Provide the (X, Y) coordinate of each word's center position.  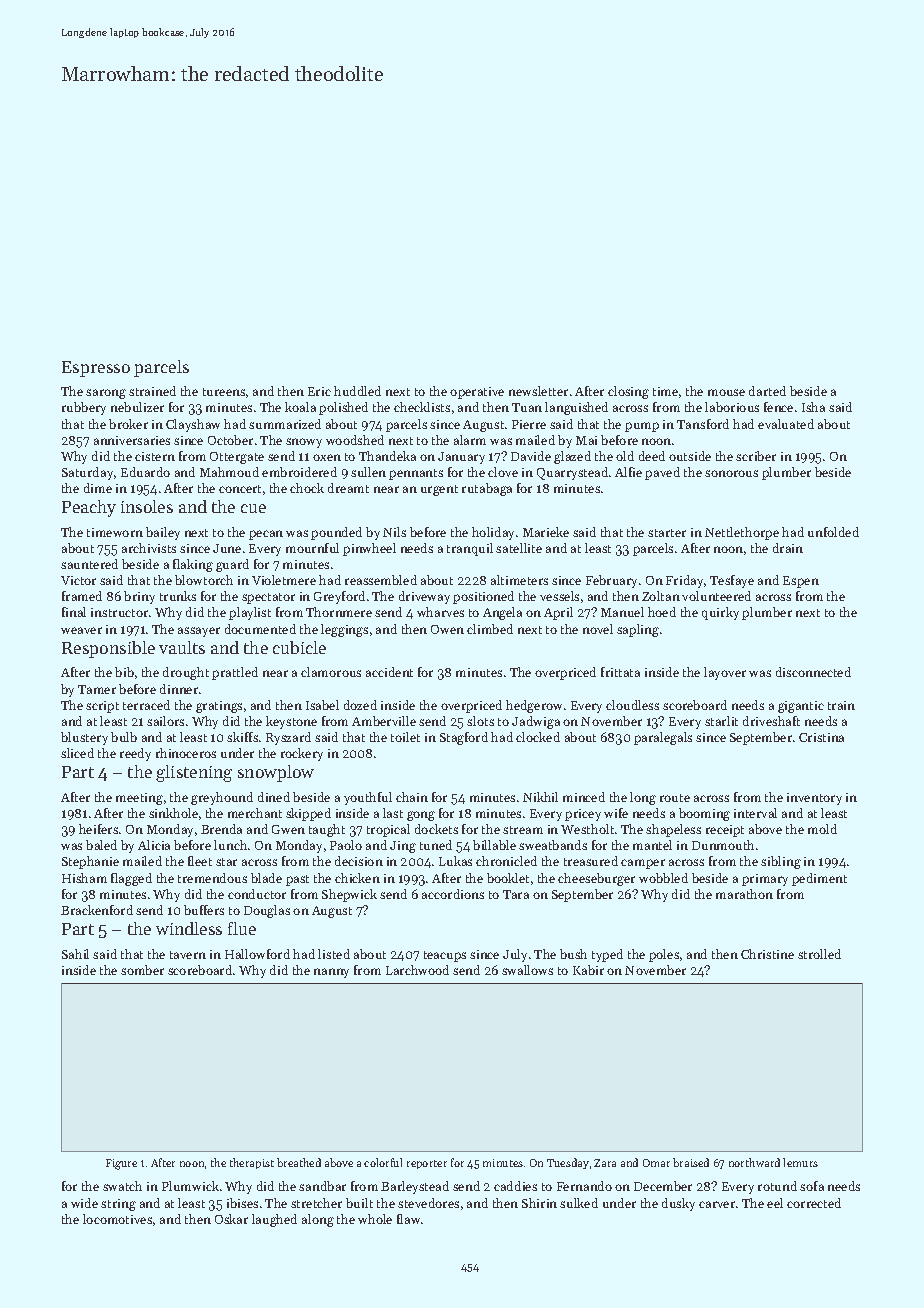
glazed (572, 457)
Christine (767, 954)
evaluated (786, 424)
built (359, 1203)
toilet (405, 737)
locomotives (117, 1219)
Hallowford (257, 954)
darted (767, 391)
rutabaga (487, 489)
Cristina (821, 737)
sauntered (89, 564)
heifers (98, 829)
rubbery (84, 408)
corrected (814, 1203)
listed (334, 954)
